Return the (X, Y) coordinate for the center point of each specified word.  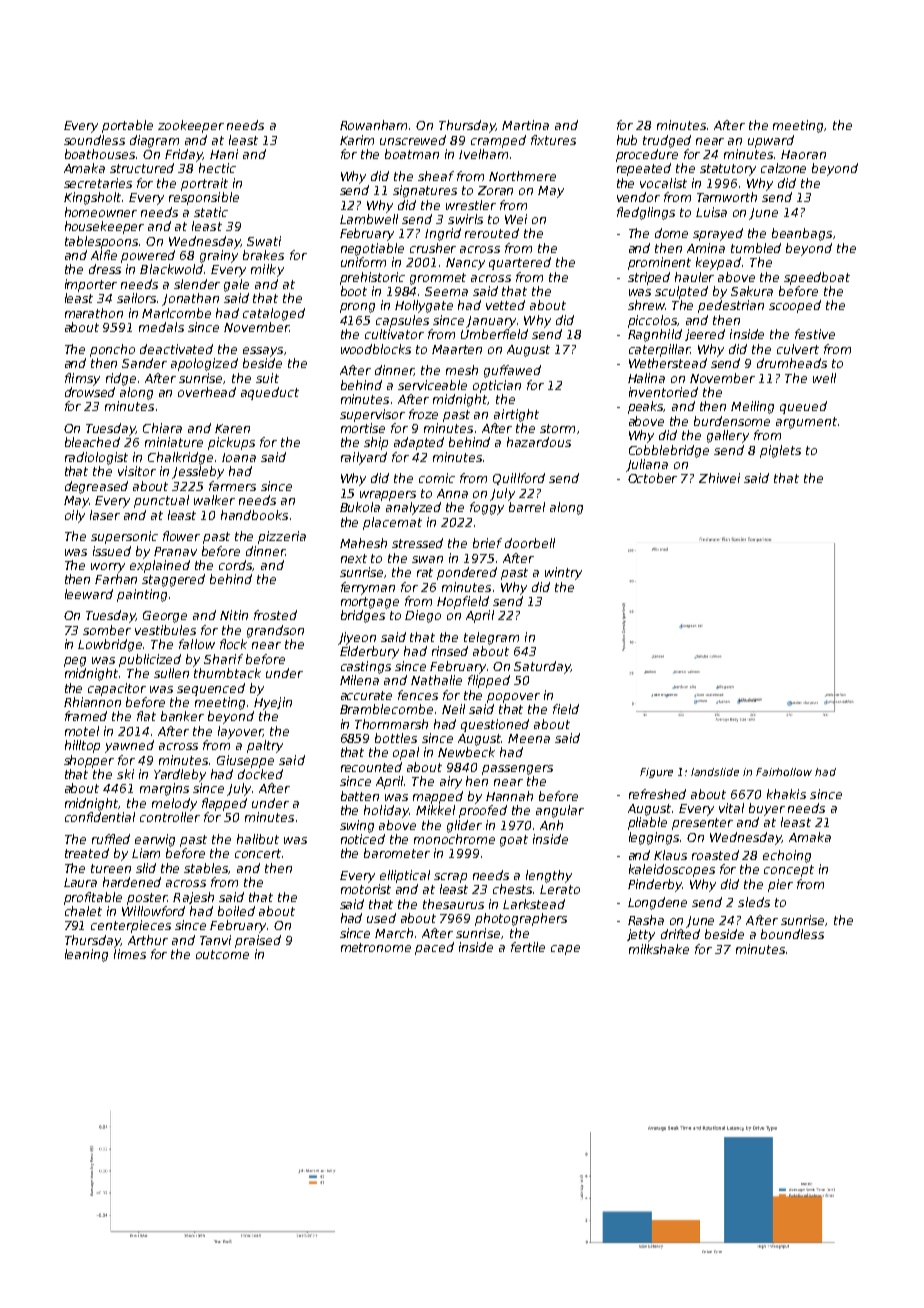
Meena (529, 738)
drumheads (792, 363)
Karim (357, 140)
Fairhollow (784, 772)
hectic (217, 168)
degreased (96, 487)
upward (771, 141)
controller (170, 817)
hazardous (539, 442)
